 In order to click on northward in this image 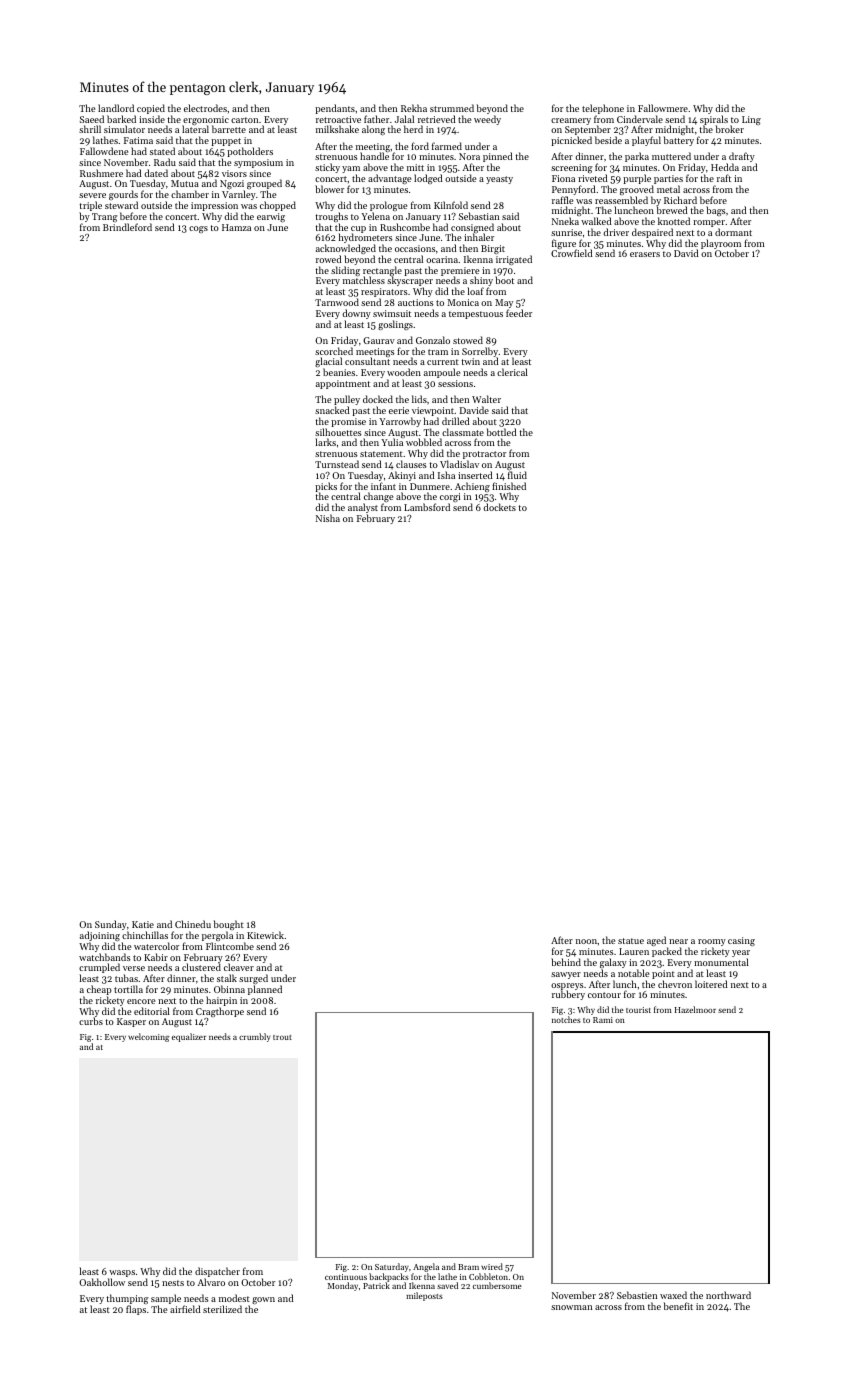, I will do `click(728, 1295)`.
